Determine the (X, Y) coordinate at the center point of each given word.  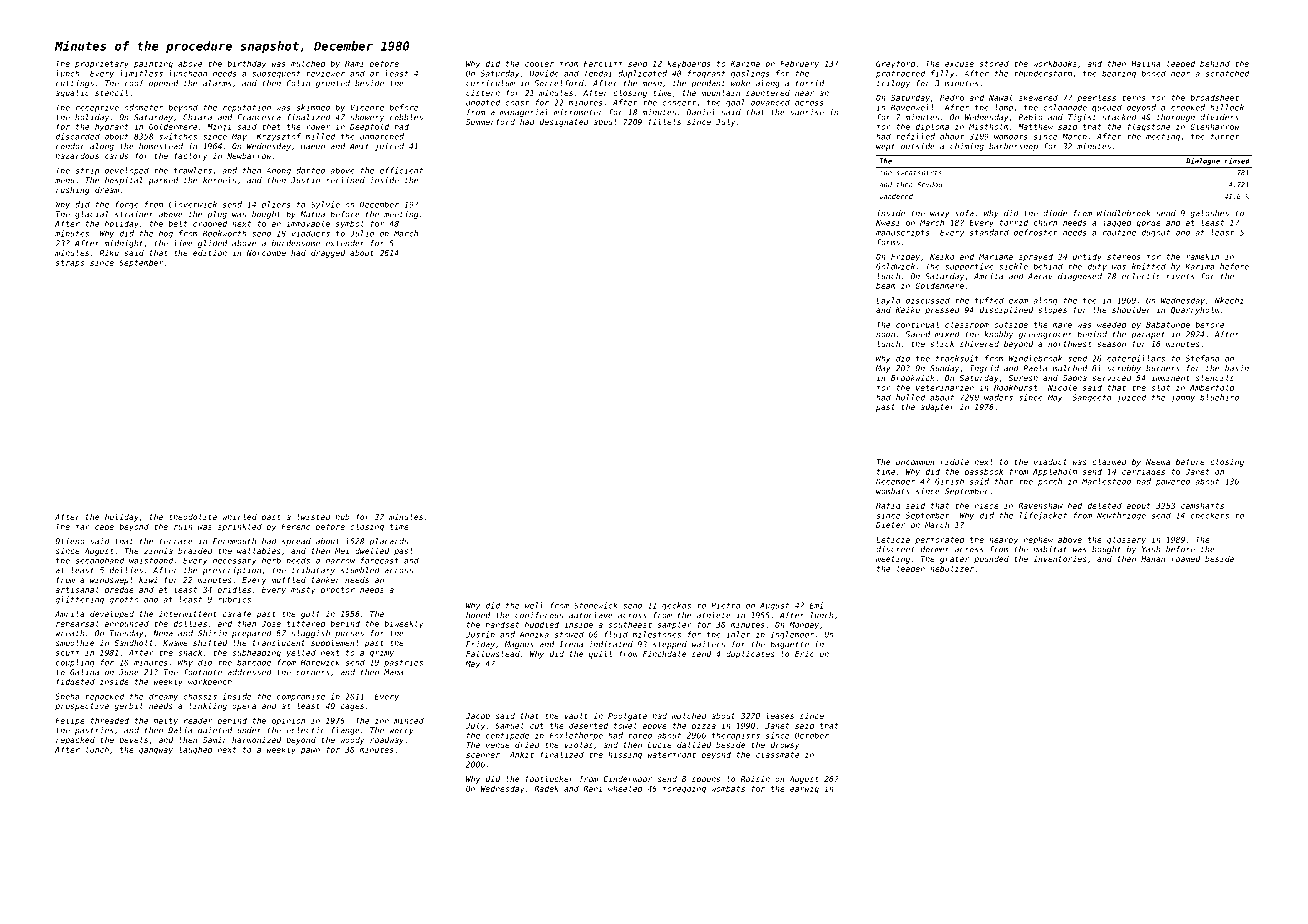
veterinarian (945, 387)
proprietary (102, 64)
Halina (1146, 63)
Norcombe (266, 253)
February (799, 64)
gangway (156, 751)
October (812, 735)
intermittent (188, 614)
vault (576, 716)
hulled (910, 397)
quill (600, 655)
